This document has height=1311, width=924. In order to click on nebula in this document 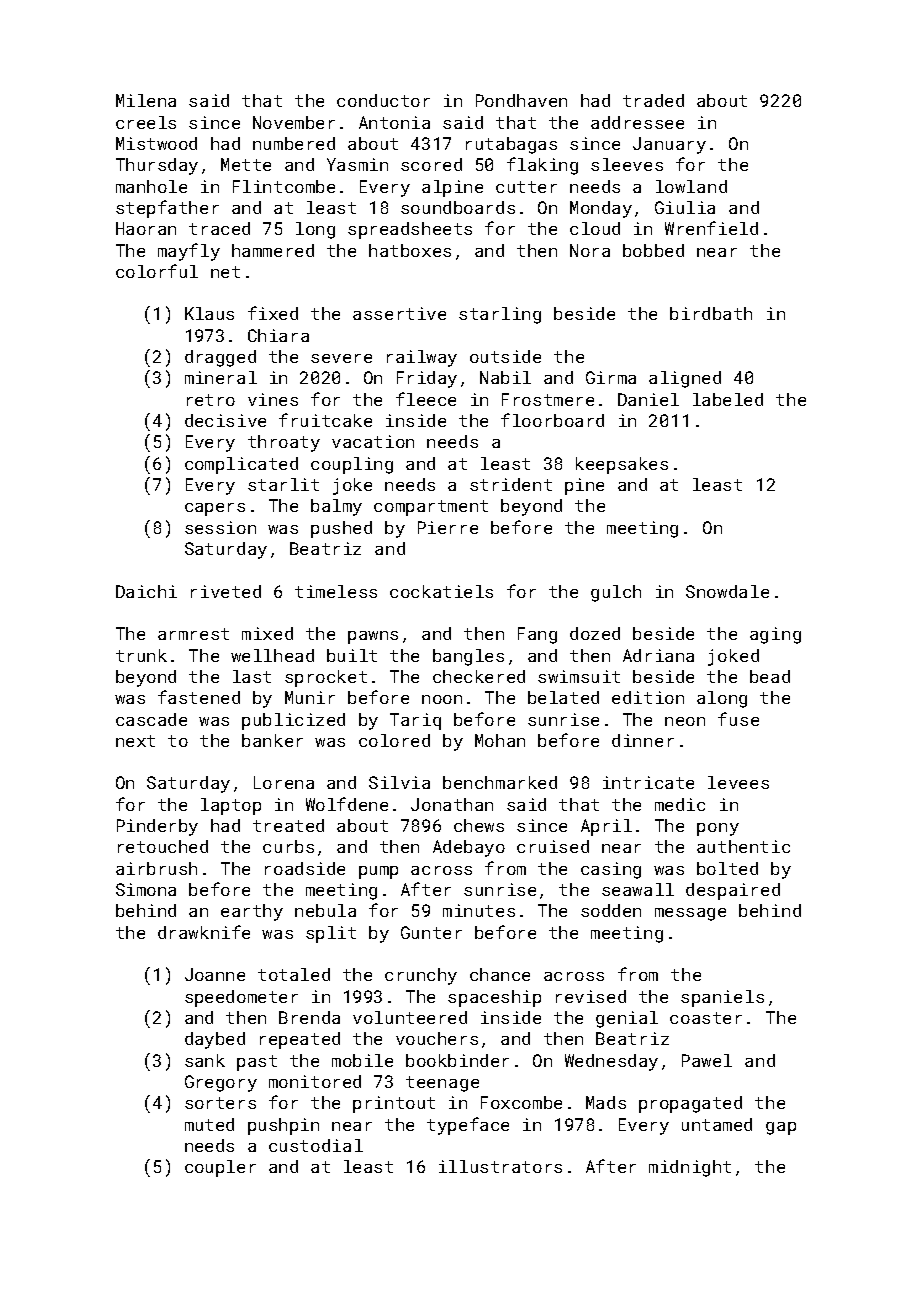, I will do `click(325, 910)`.
